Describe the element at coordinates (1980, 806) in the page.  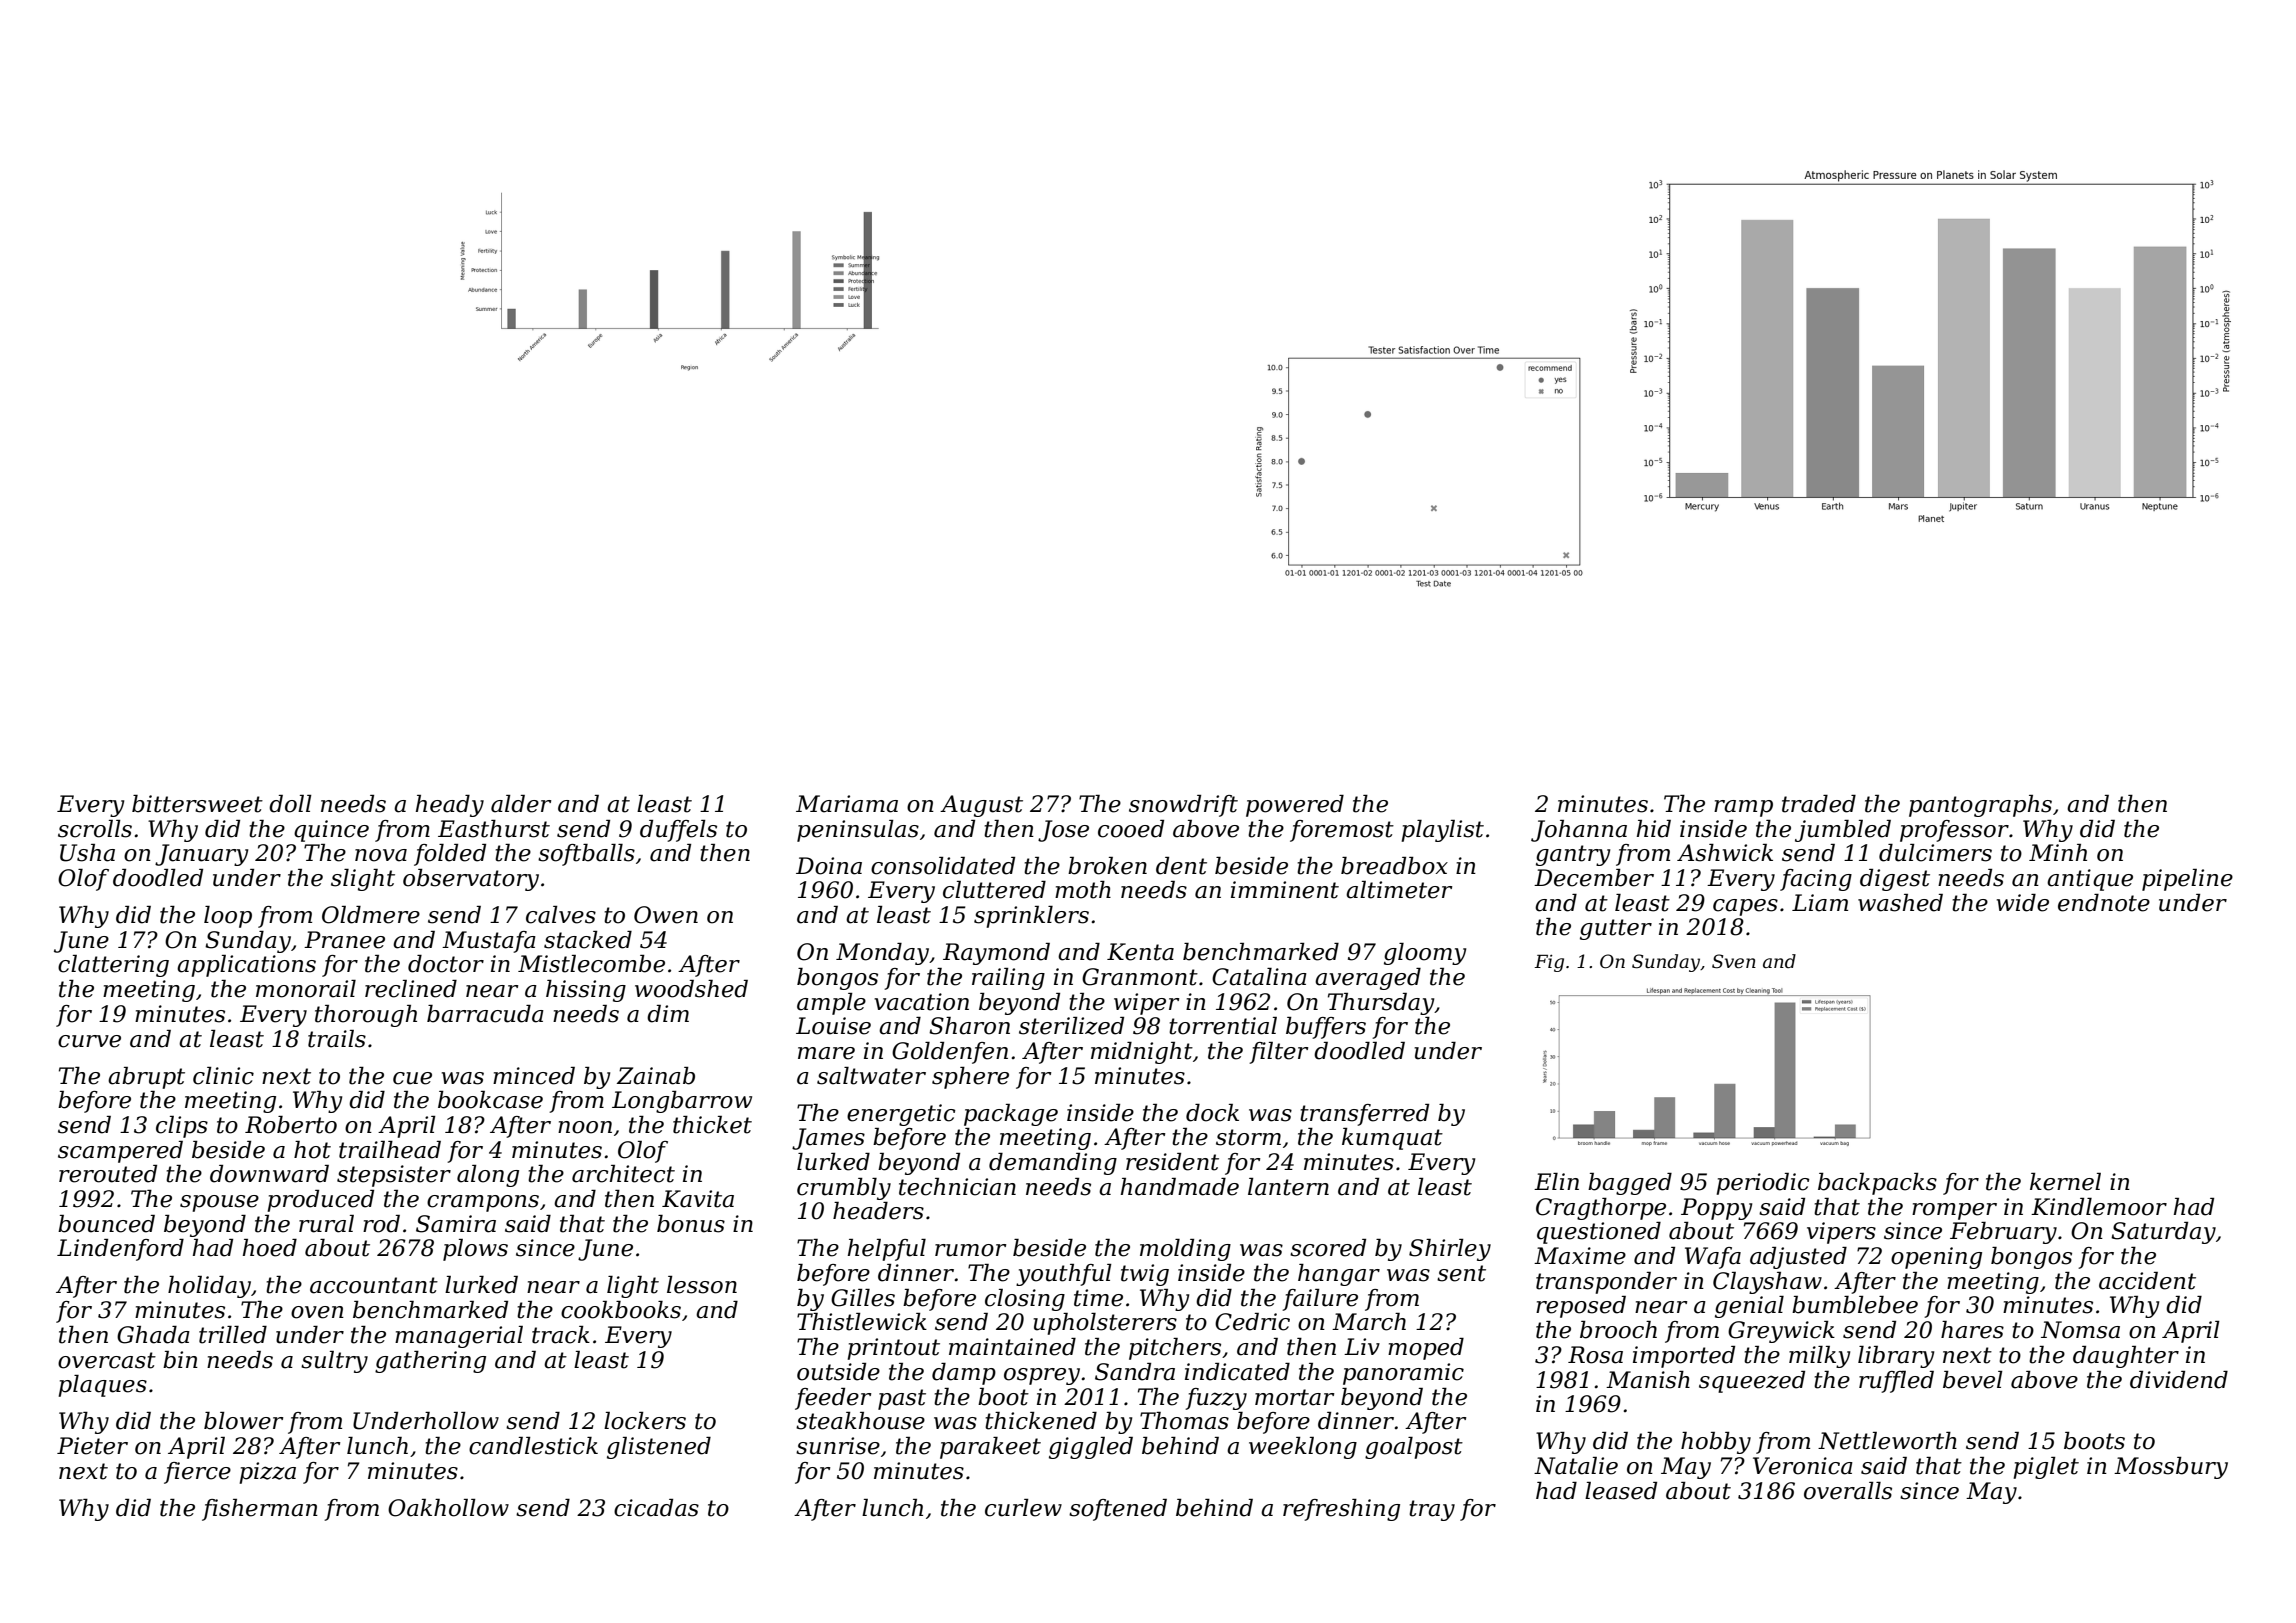
I see `pantographs` at that location.
